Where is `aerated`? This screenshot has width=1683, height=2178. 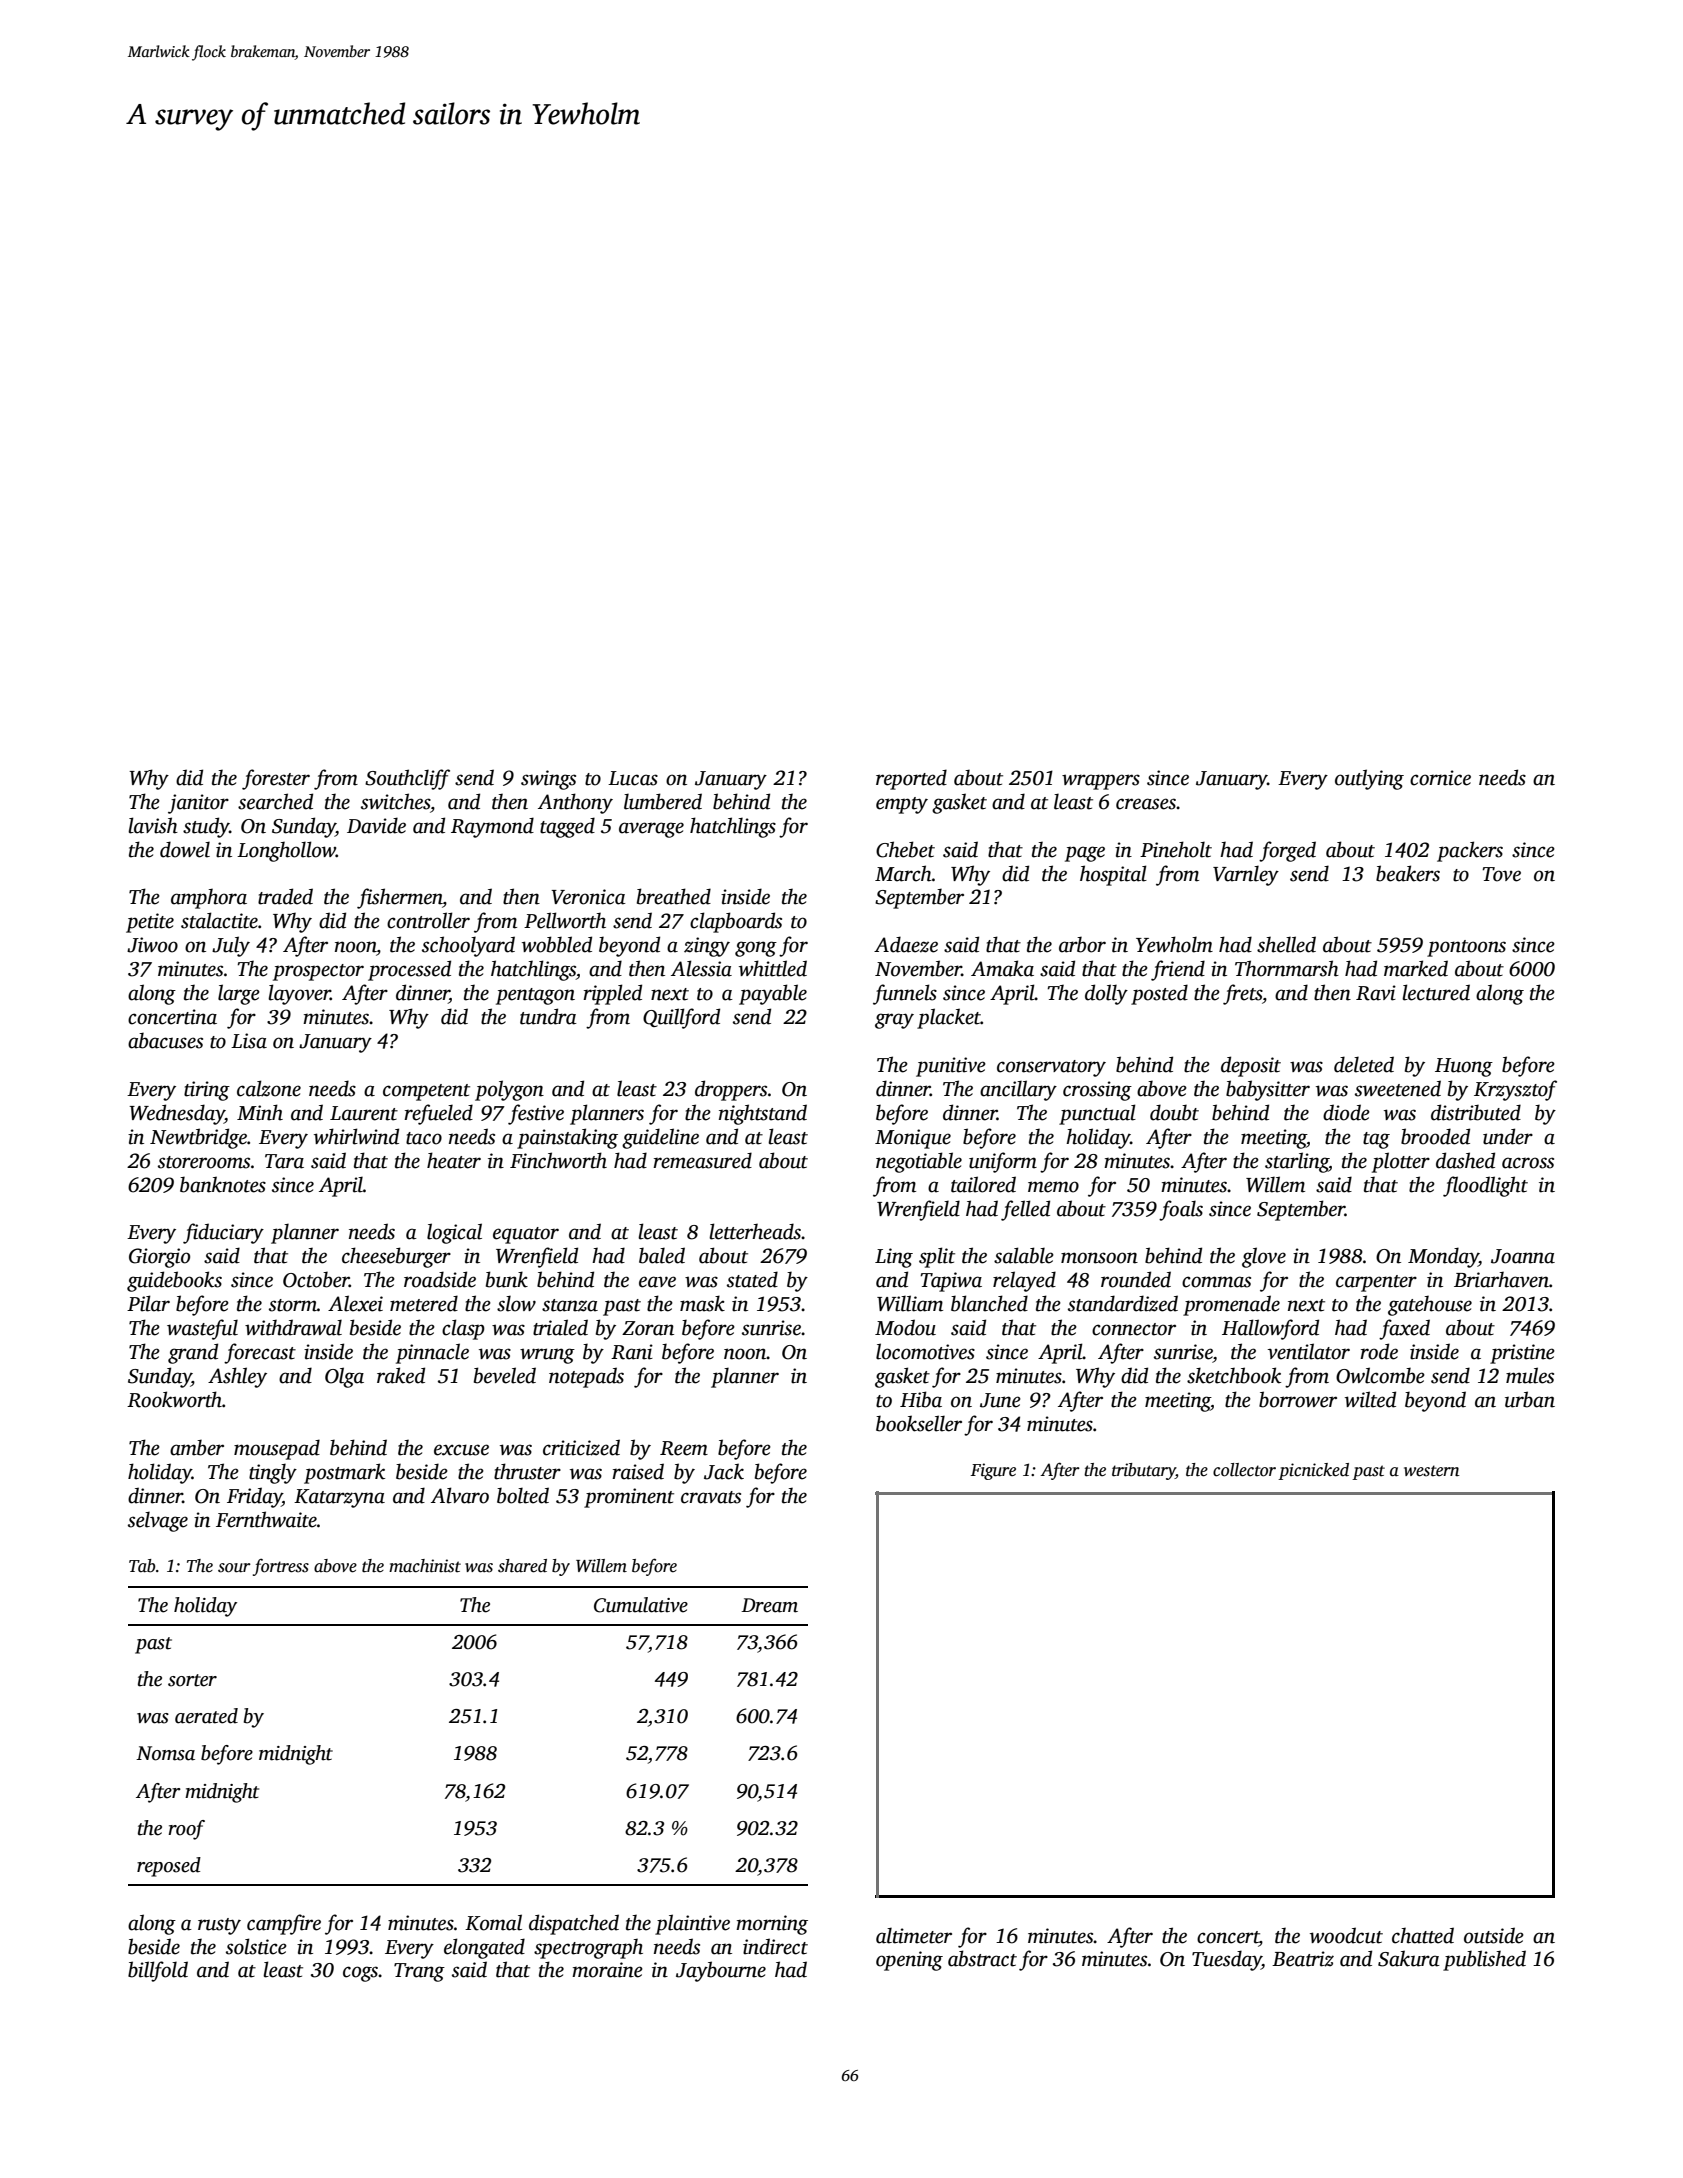
aerated is located at coordinates (206, 1716).
